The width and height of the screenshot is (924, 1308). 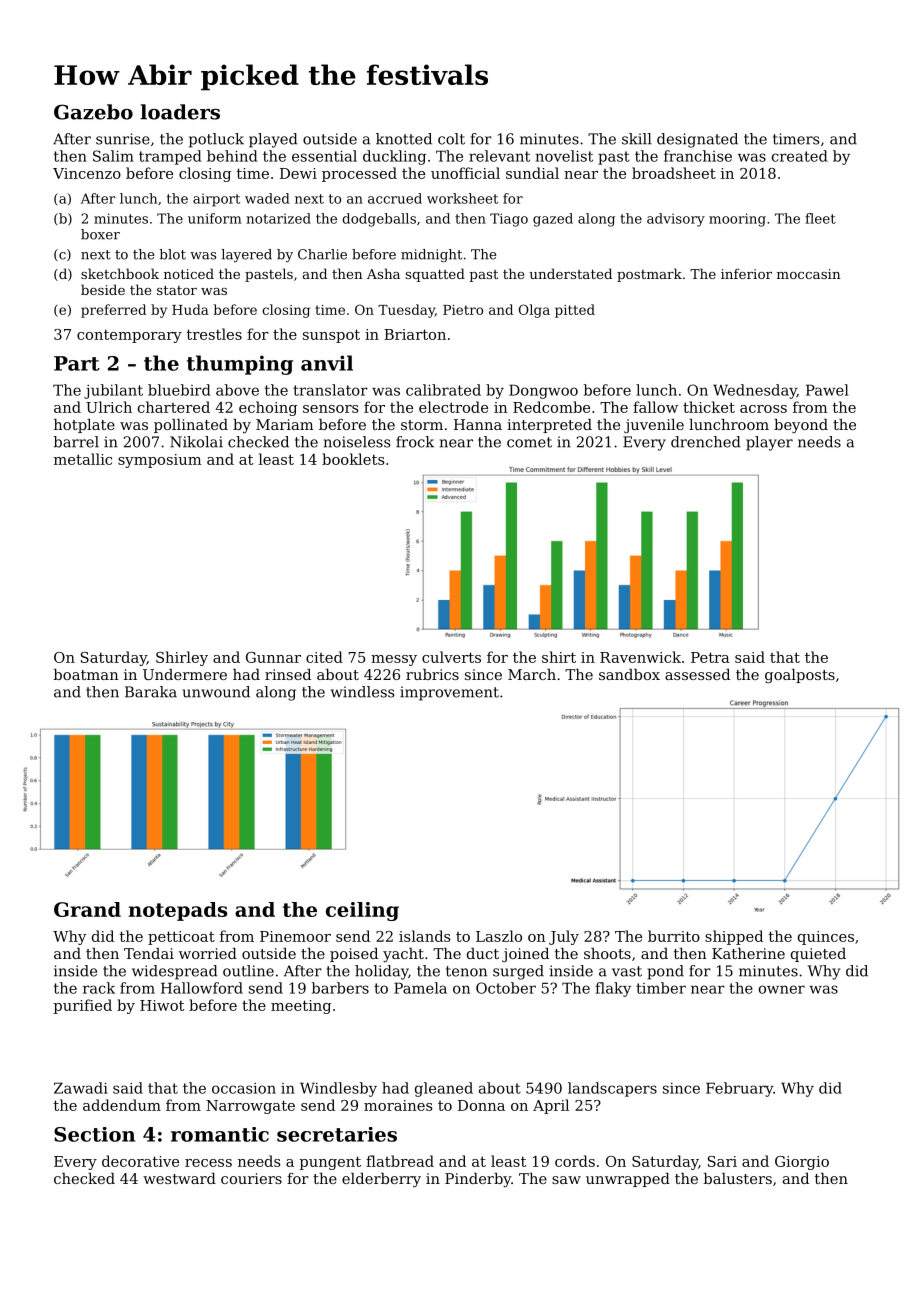 I want to click on contemporary, so click(x=129, y=336).
